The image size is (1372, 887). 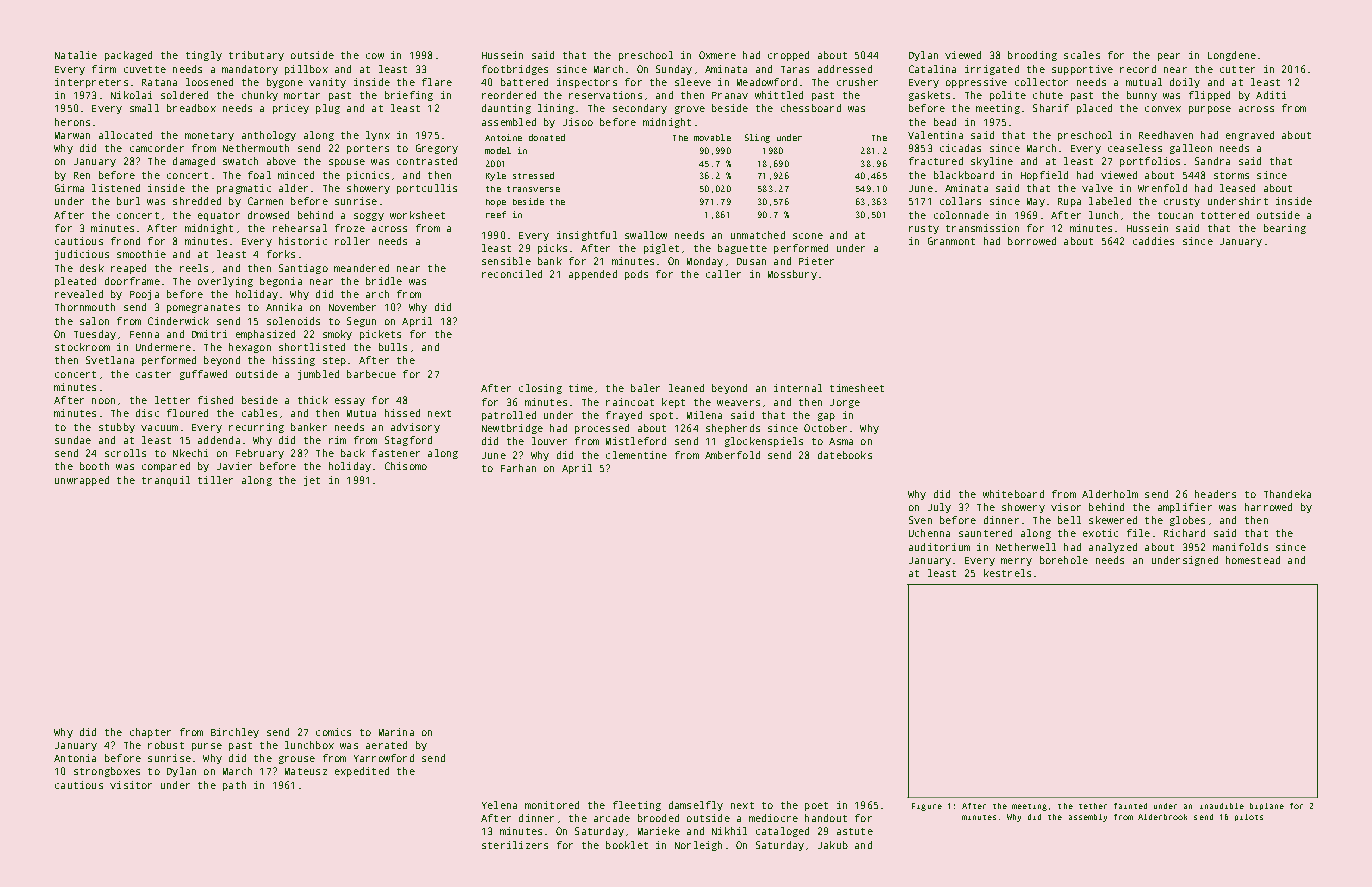 I want to click on kestrels, so click(x=1007, y=573).
